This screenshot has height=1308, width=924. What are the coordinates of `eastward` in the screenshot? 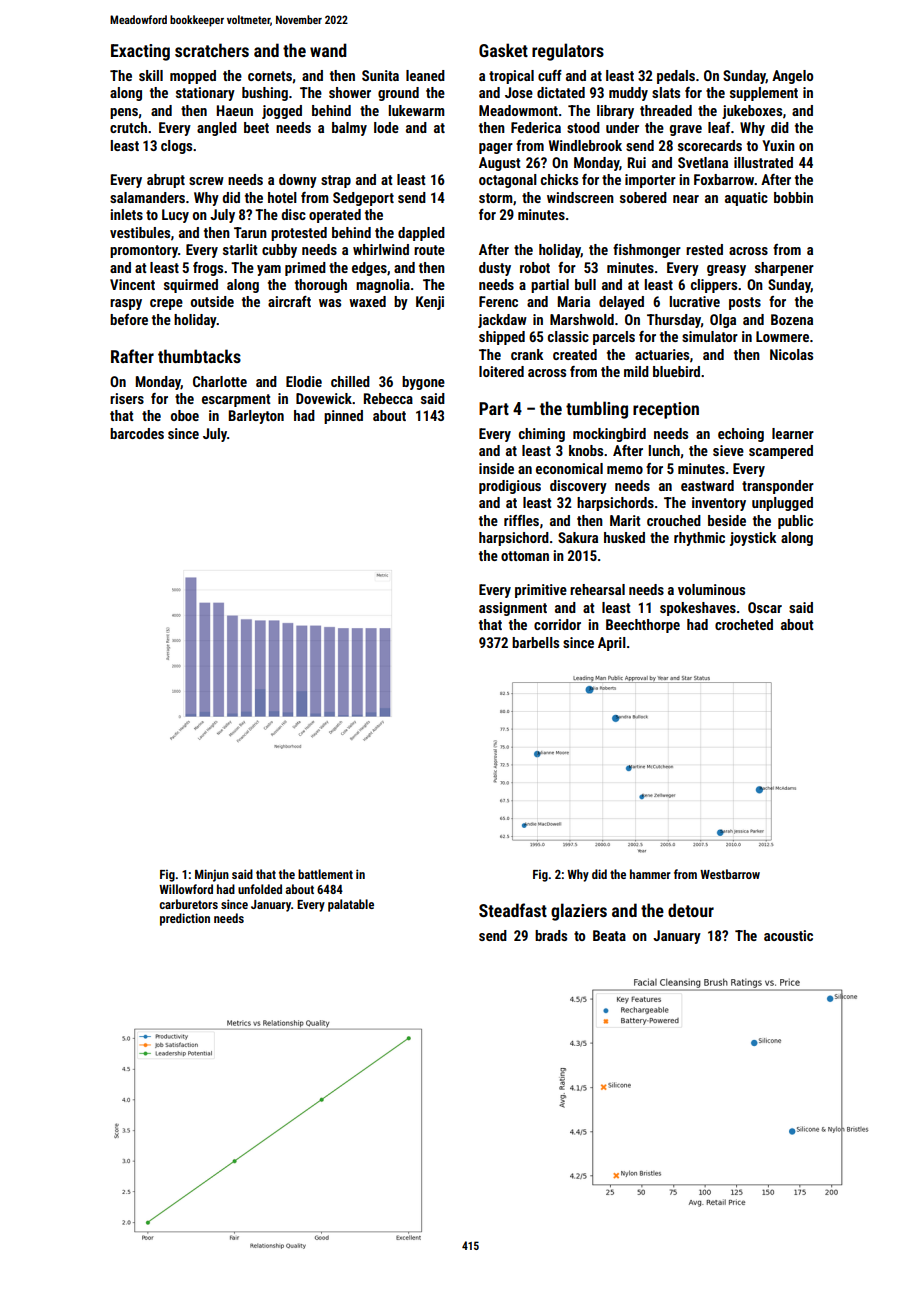 It's located at (707, 485).
